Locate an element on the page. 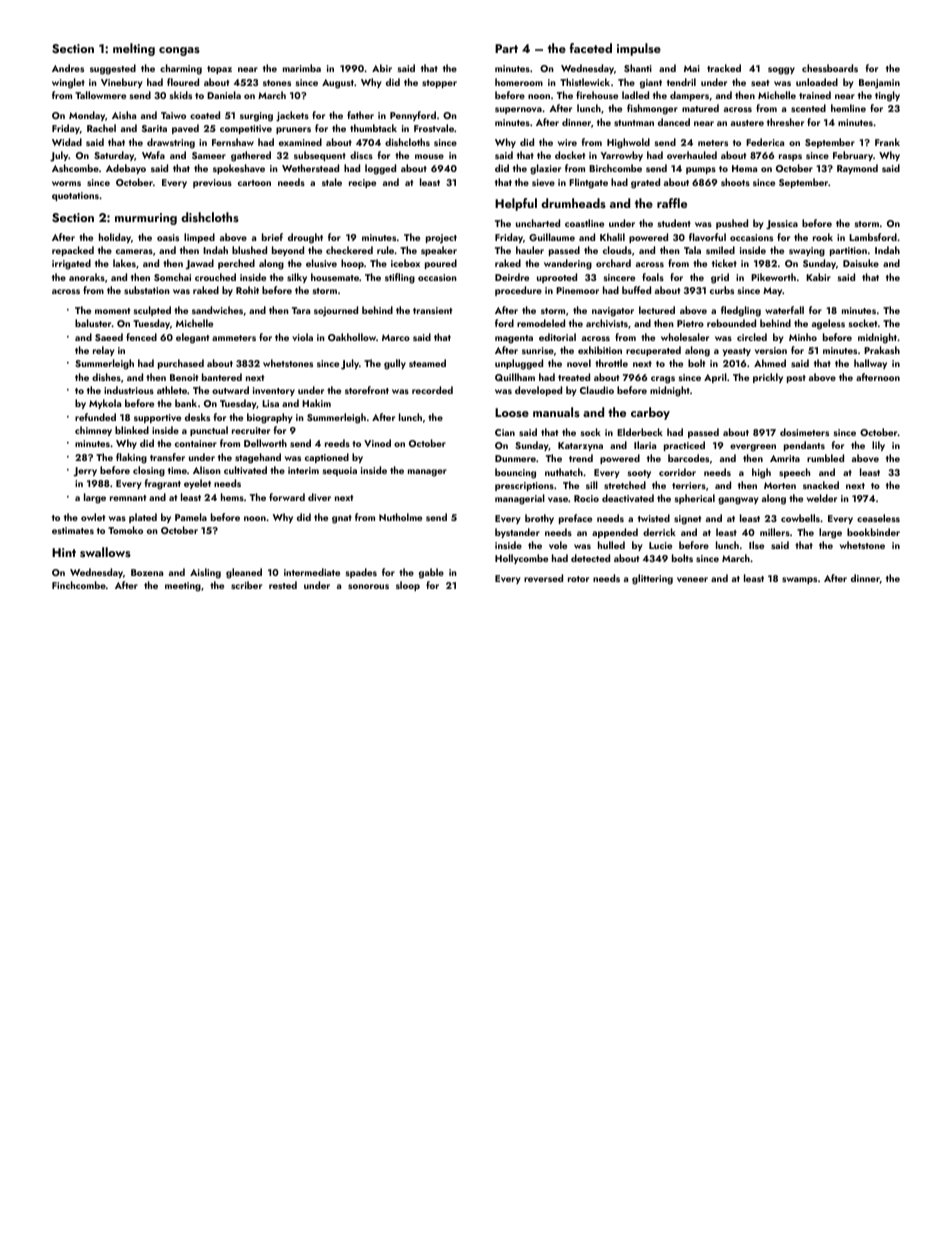  homeroom is located at coordinates (519, 82).
